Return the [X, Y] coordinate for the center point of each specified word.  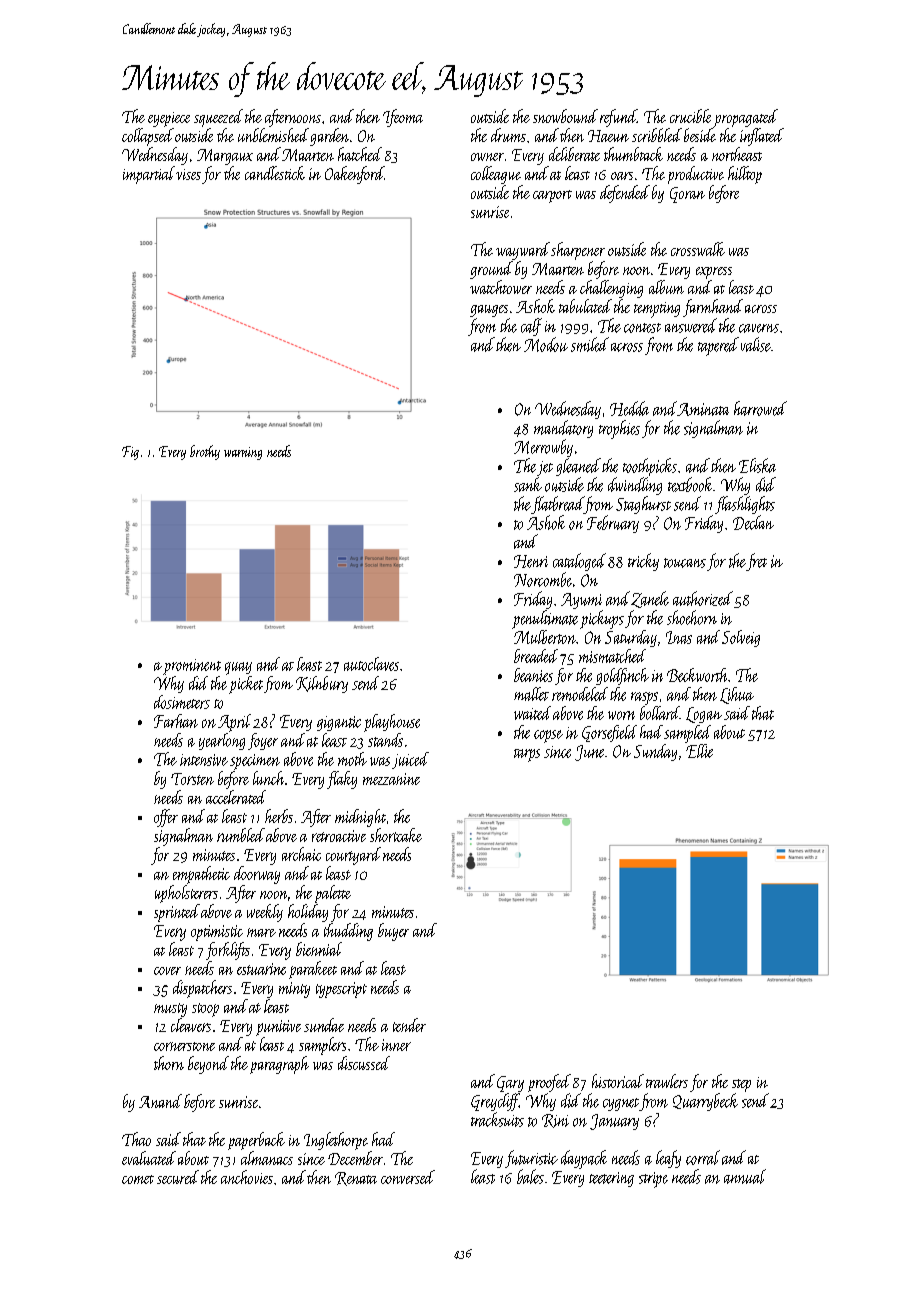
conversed [408, 1177]
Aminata [703, 409]
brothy [205, 452]
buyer [393, 932]
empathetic [201, 875]
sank [528, 484]
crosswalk [698, 249]
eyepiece [169, 119]
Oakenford [354, 175]
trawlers [667, 1081]
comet [138, 1179]
